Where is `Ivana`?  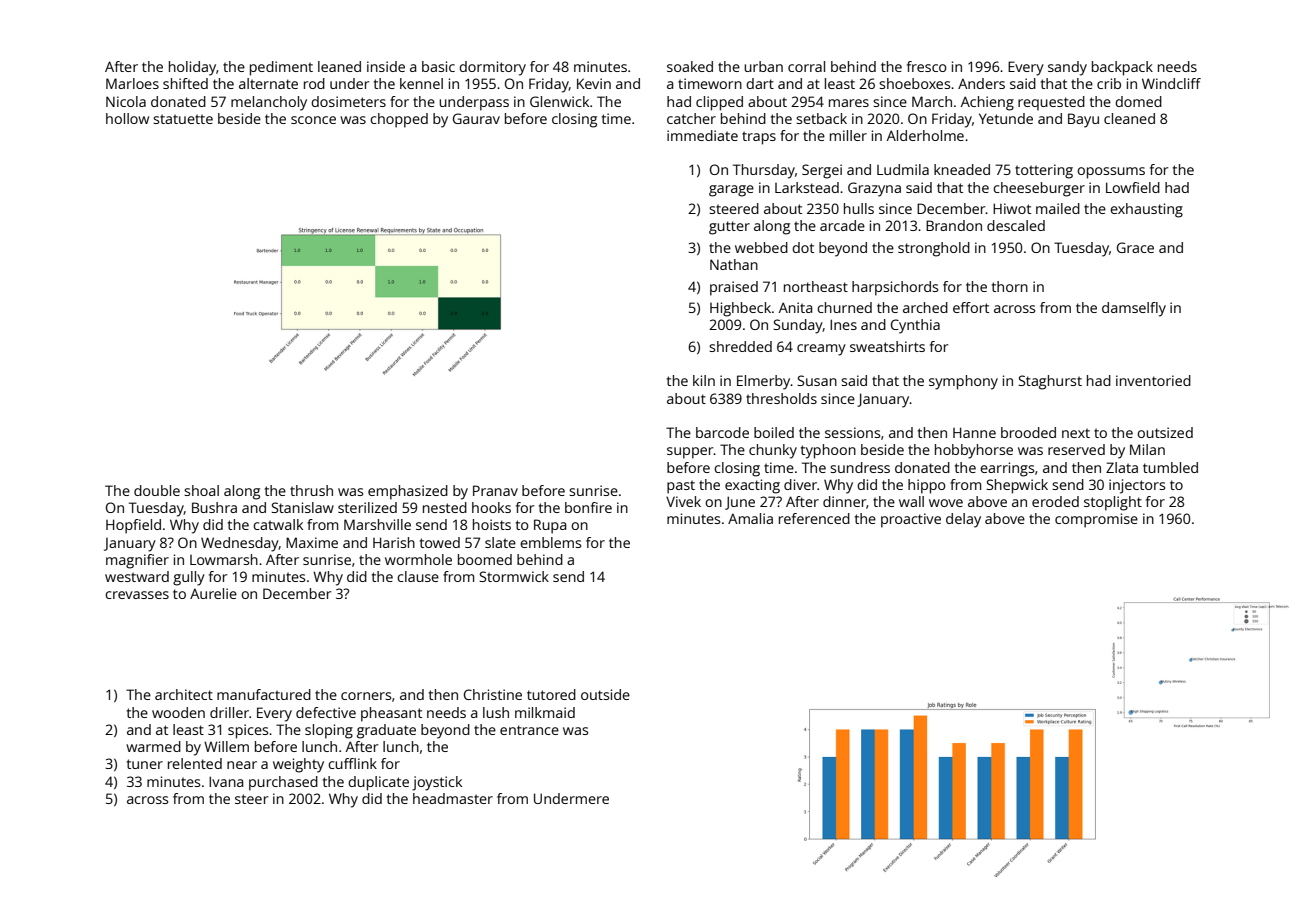
Ivana is located at coordinates (226, 781).
